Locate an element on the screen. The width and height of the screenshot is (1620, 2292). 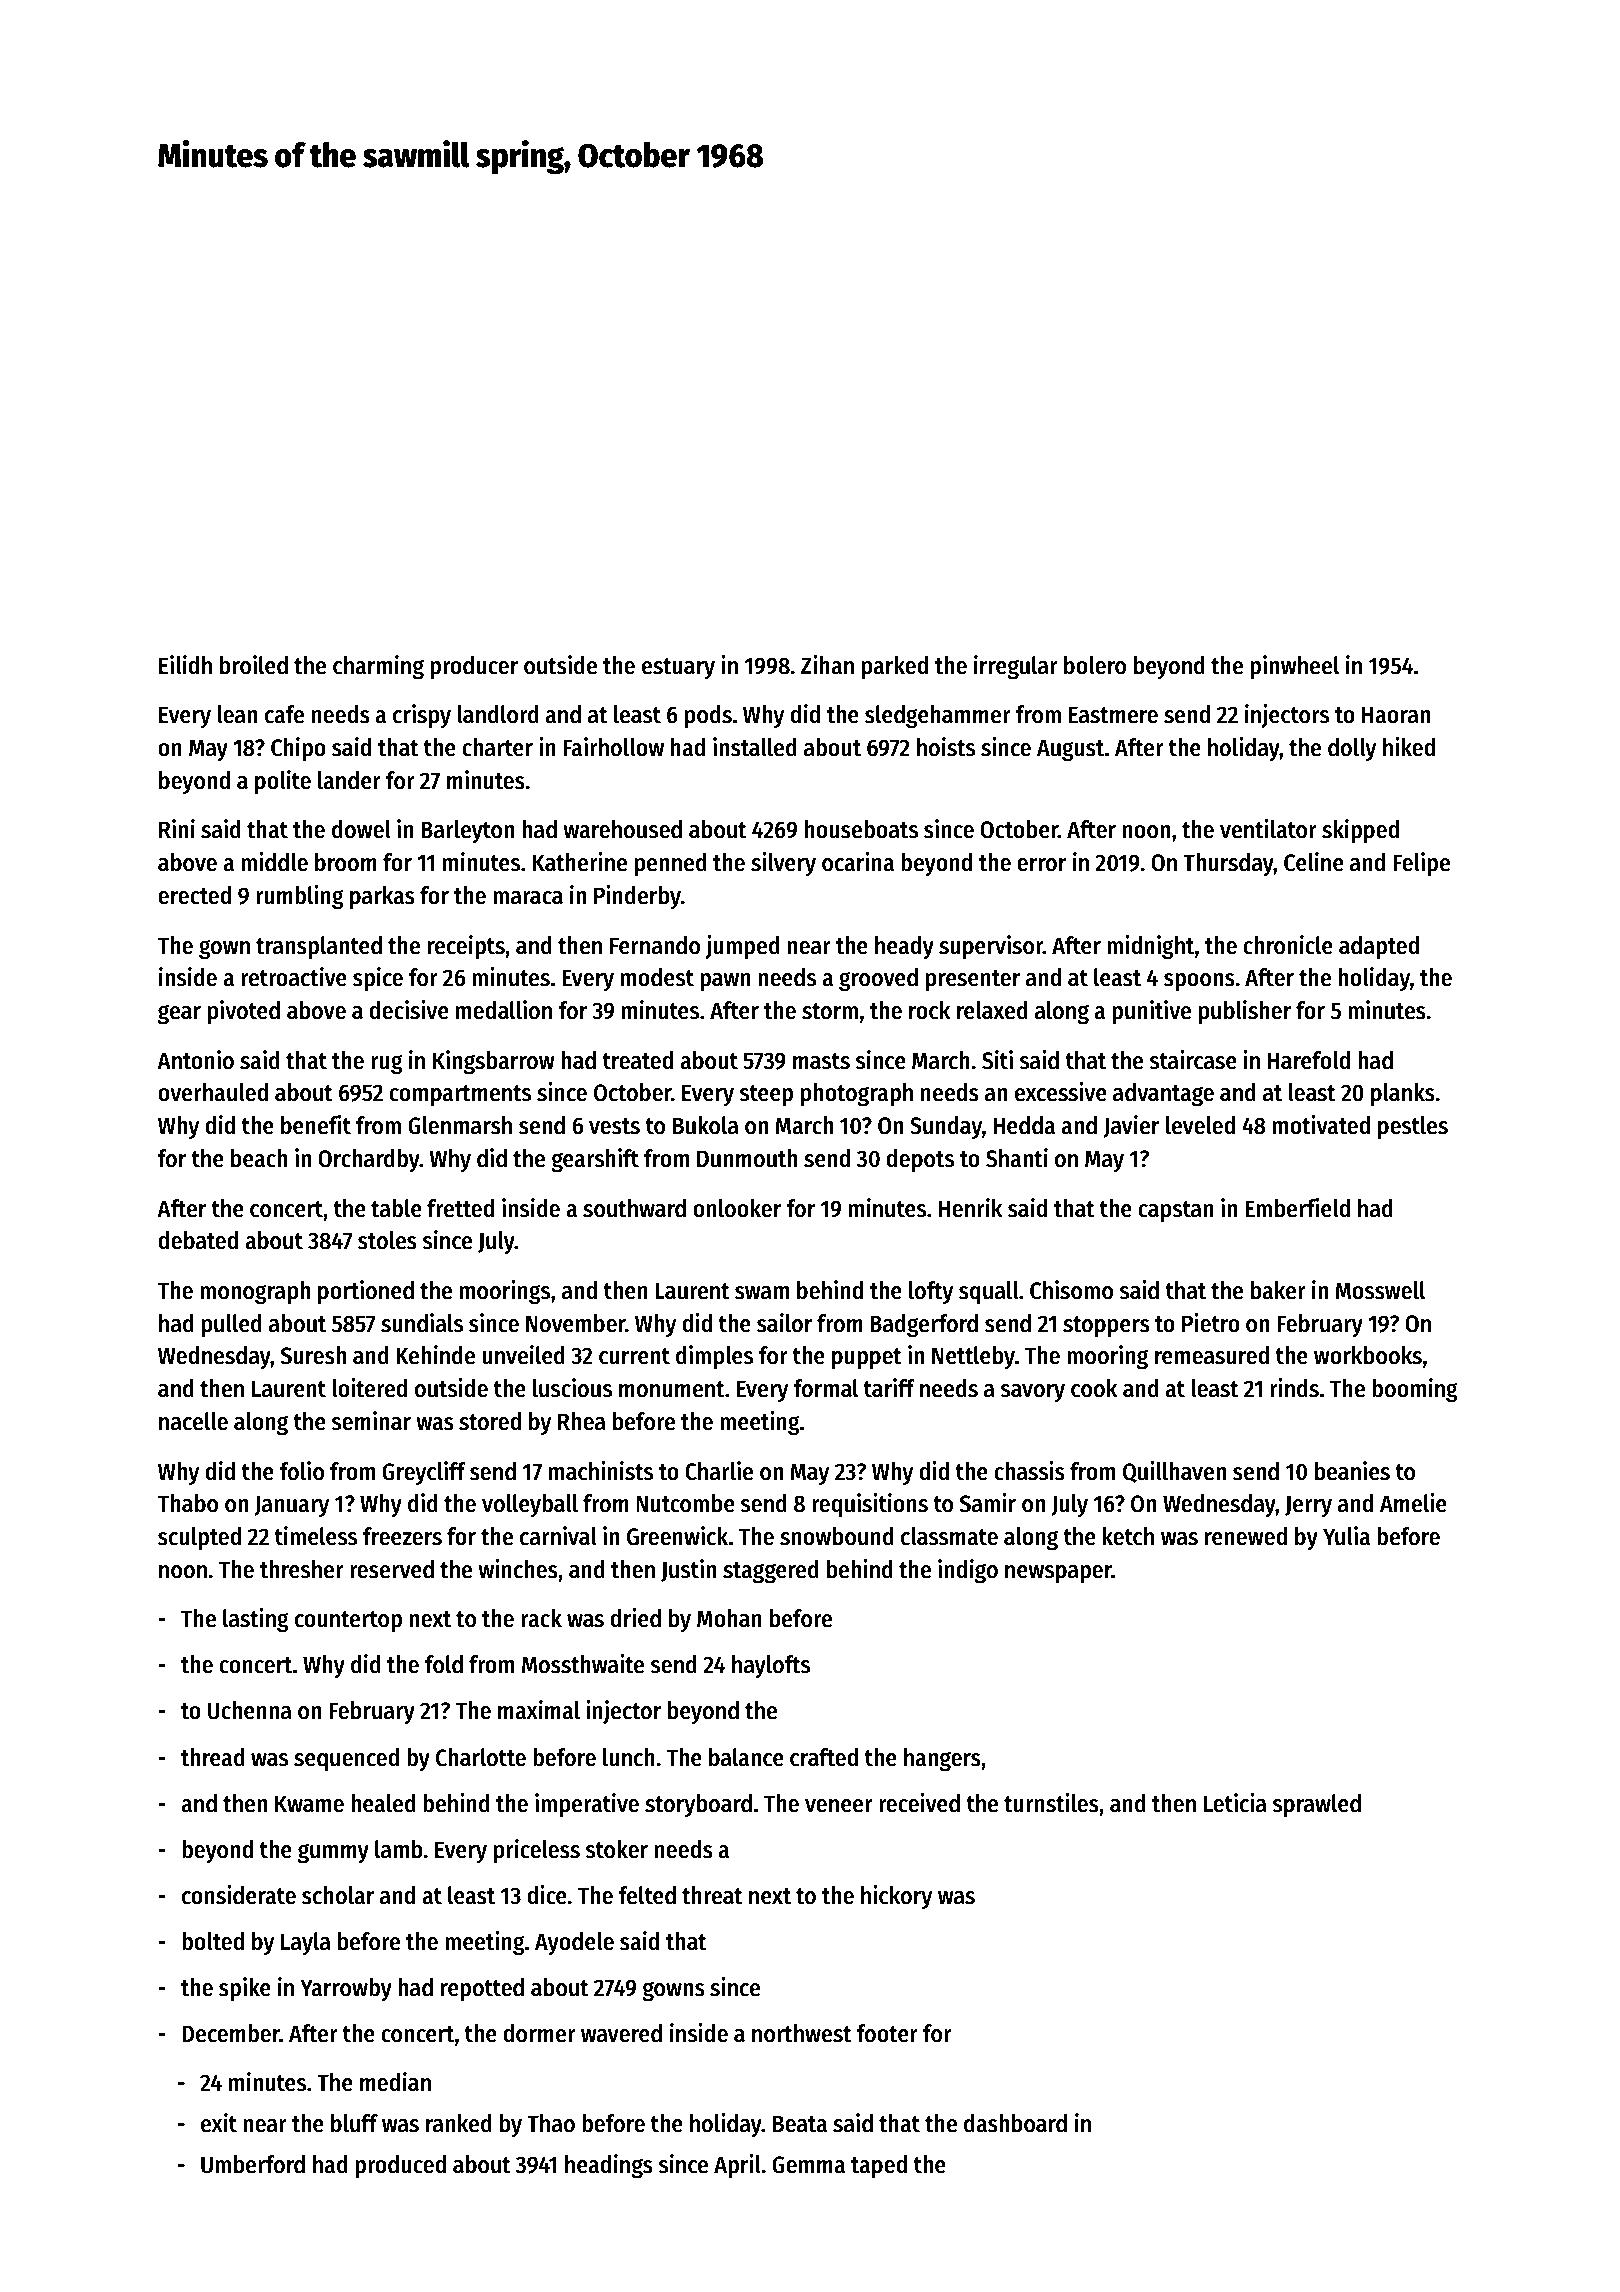
charter is located at coordinates (497, 747).
